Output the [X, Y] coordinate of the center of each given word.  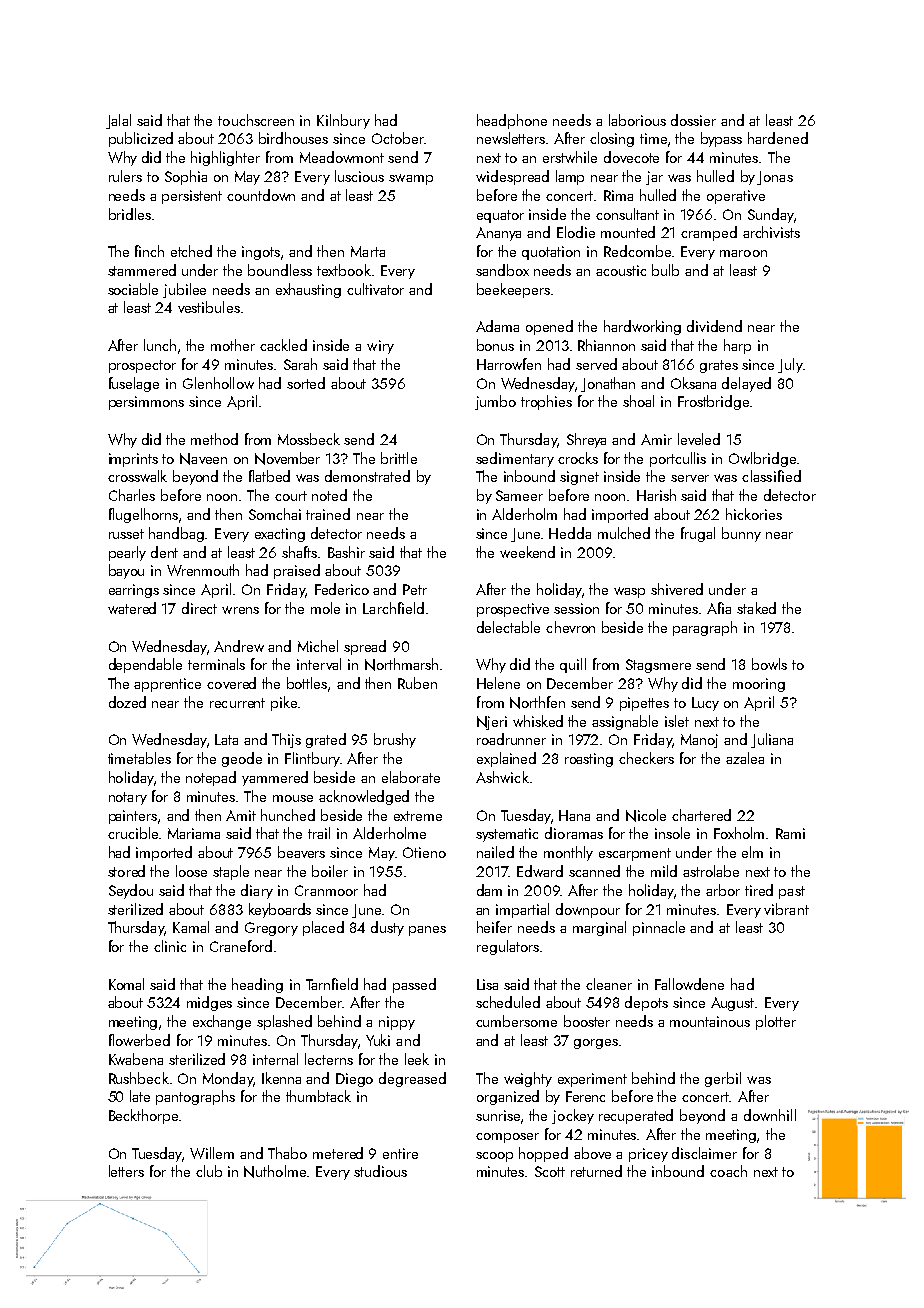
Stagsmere [658, 666]
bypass [721, 139]
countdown [261, 195]
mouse [293, 798]
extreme [418, 816]
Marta [368, 251]
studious [380, 1171]
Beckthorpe [143, 1116]
